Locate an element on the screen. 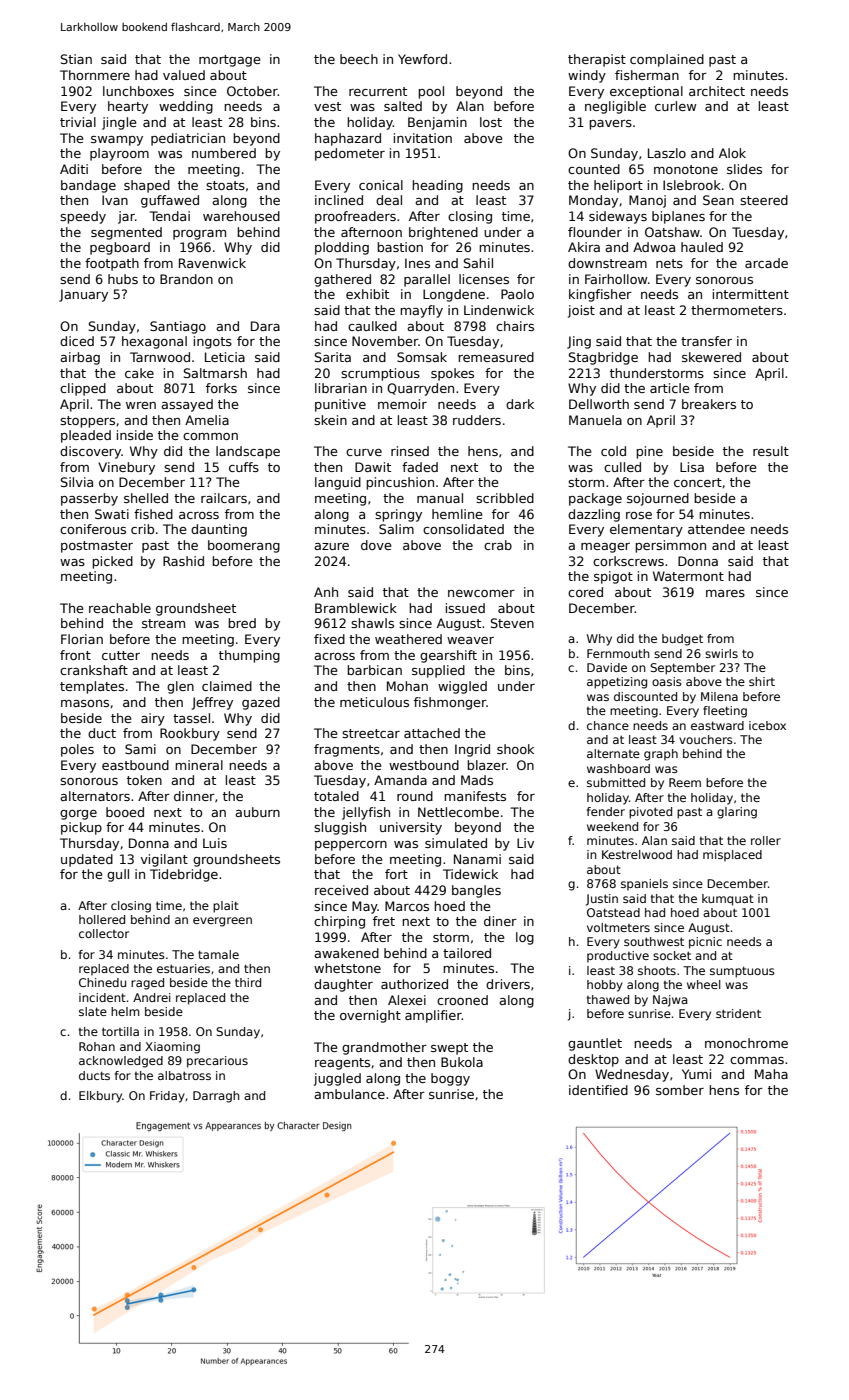 The image size is (849, 1400). boggy is located at coordinates (450, 1079).
